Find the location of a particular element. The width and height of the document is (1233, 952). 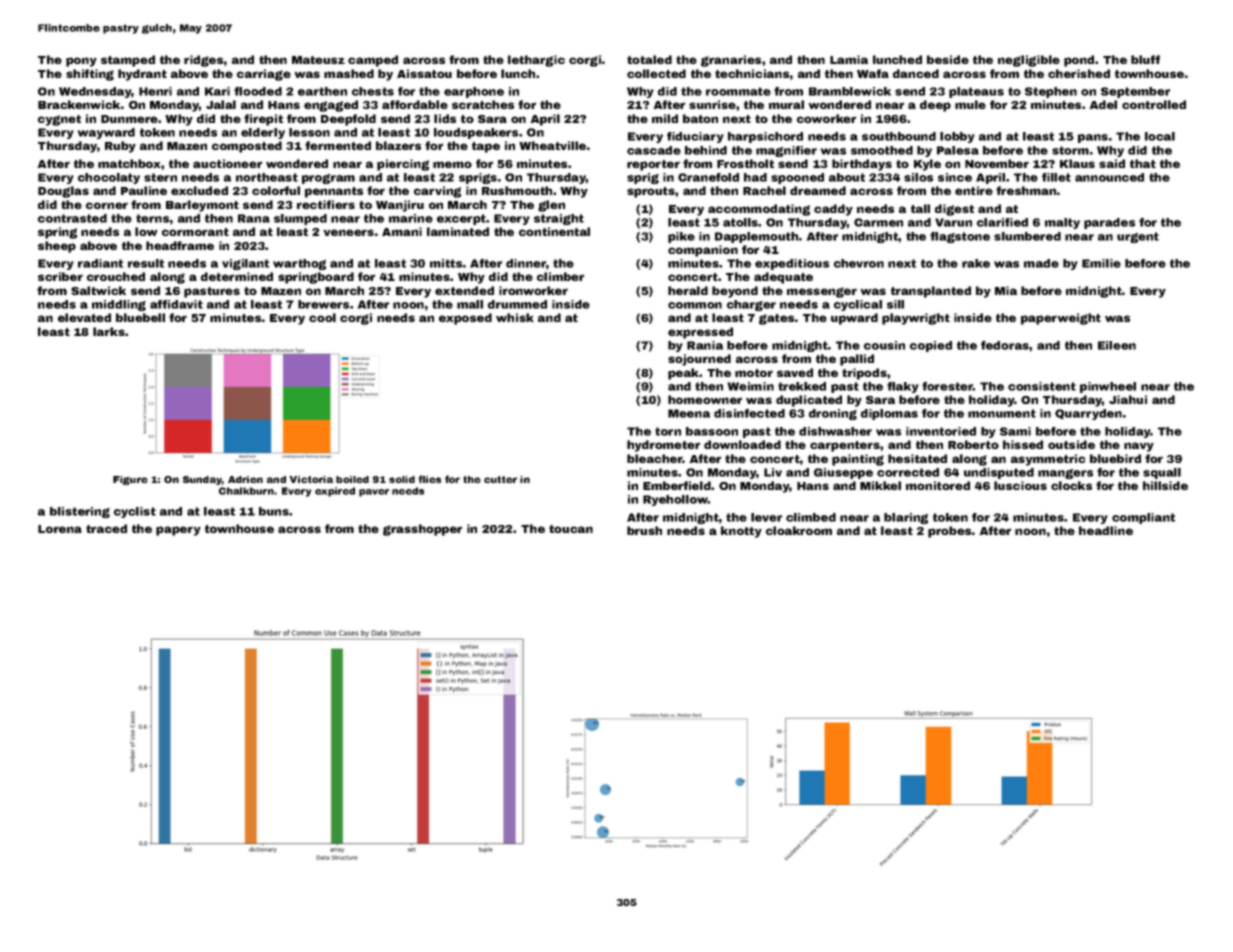

lethargic is located at coordinates (536, 61).
